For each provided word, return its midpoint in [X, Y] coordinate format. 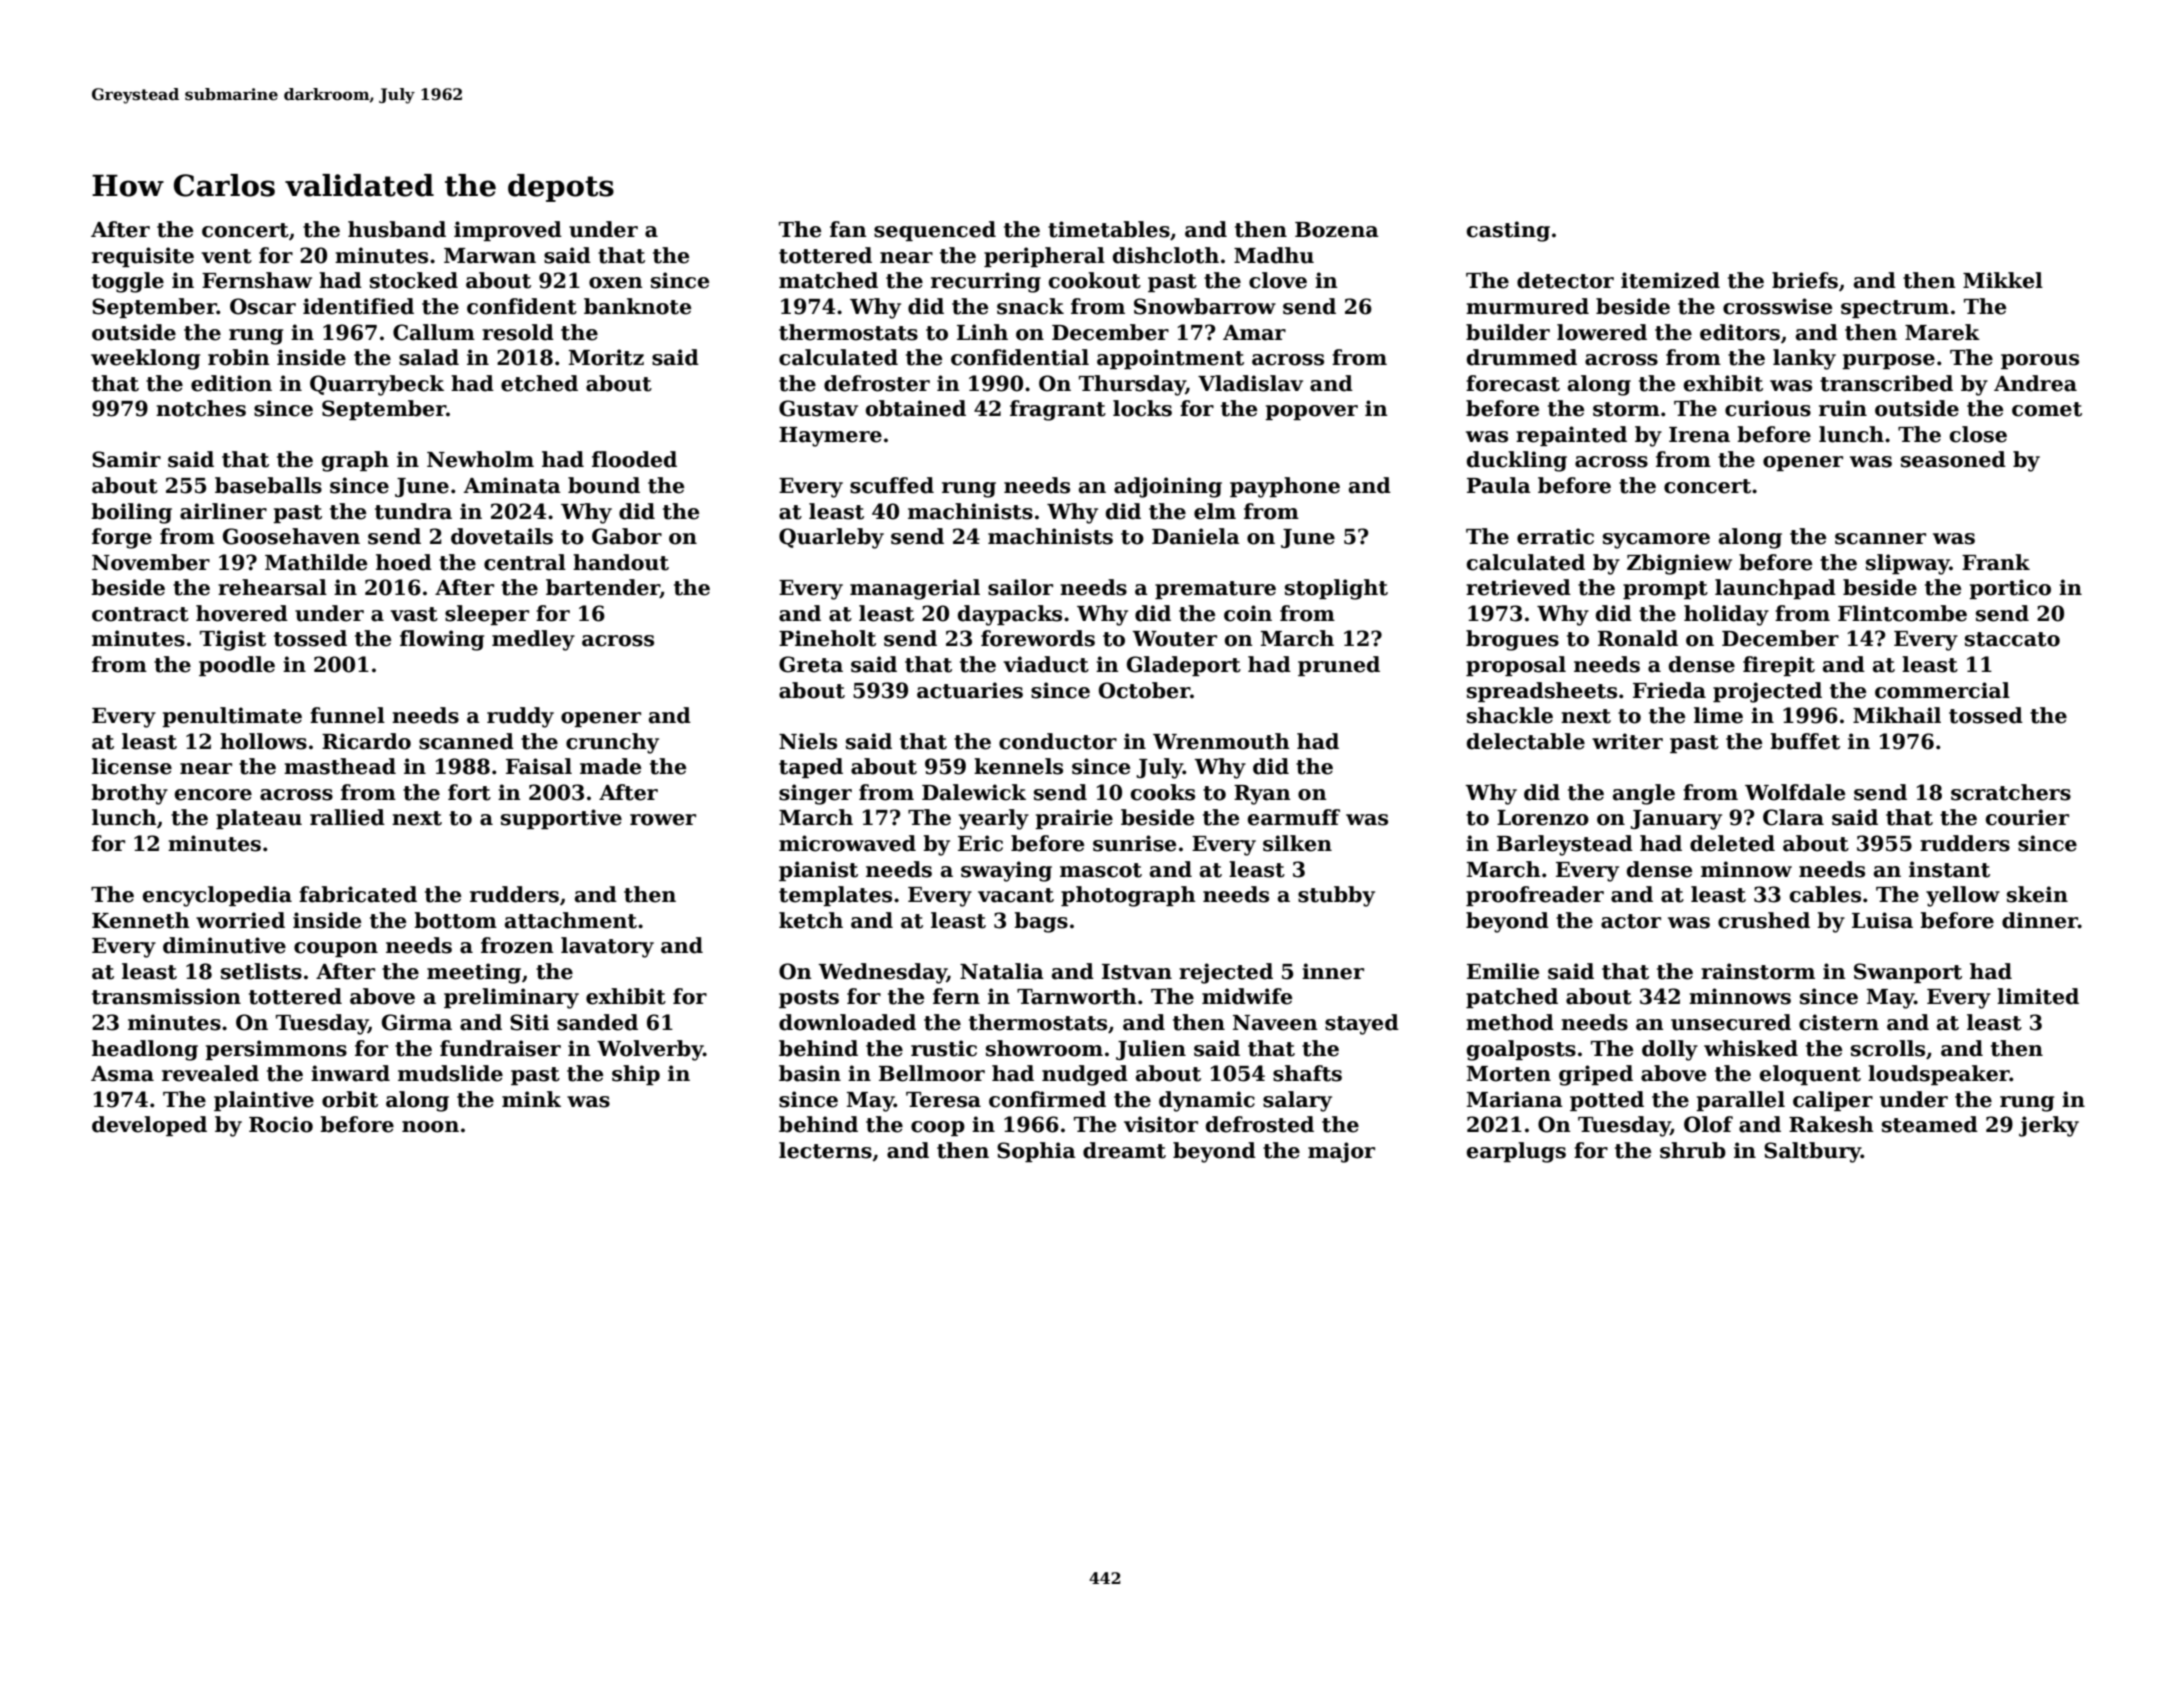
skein [2037, 894]
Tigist [233, 640]
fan [848, 229]
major [1341, 1152]
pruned [1339, 666]
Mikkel [2003, 280]
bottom [455, 920]
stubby [1336, 896]
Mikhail [1897, 715]
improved [508, 231]
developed [149, 1126]
